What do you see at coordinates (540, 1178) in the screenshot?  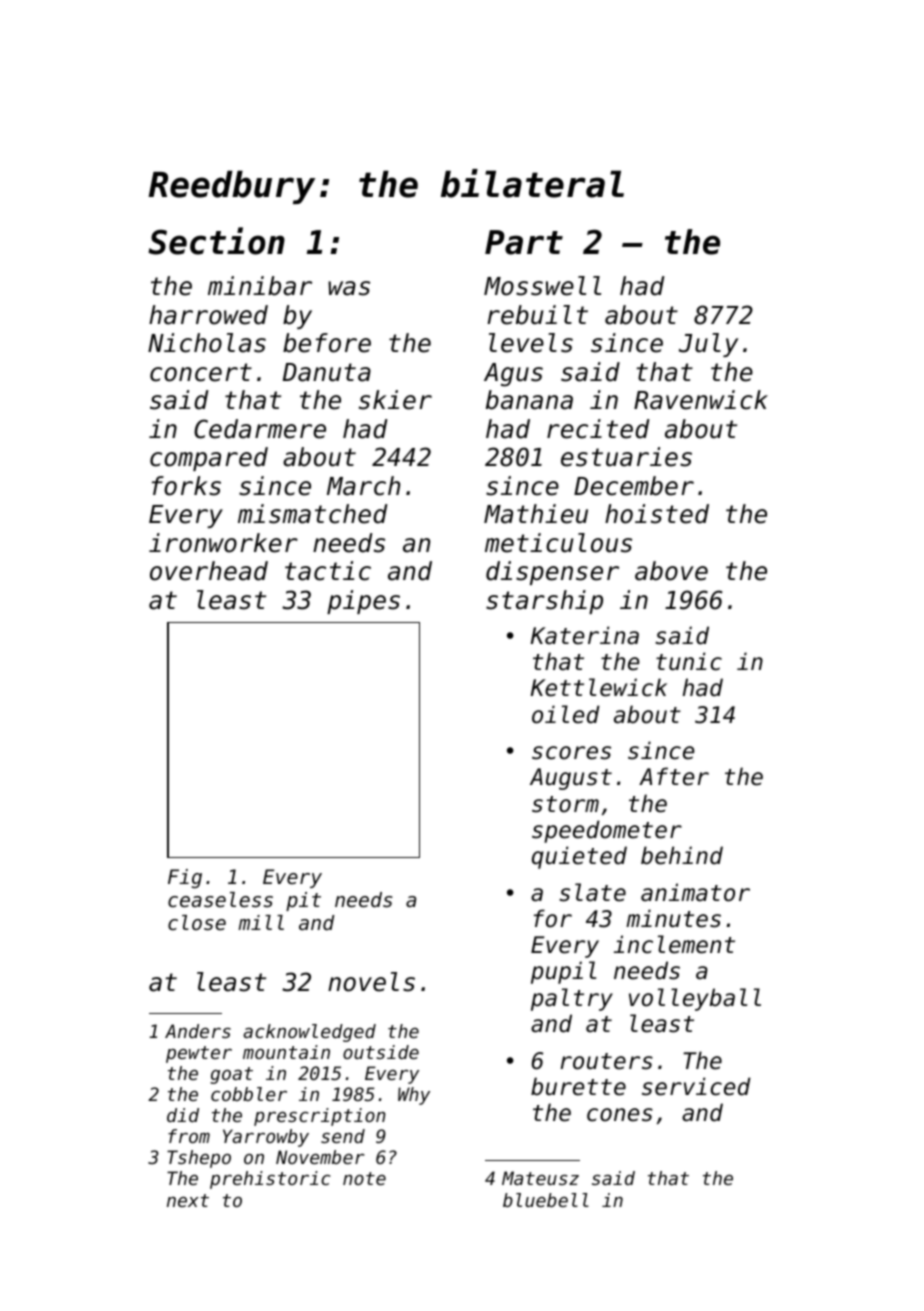 I see `Mateusz` at bounding box center [540, 1178].
